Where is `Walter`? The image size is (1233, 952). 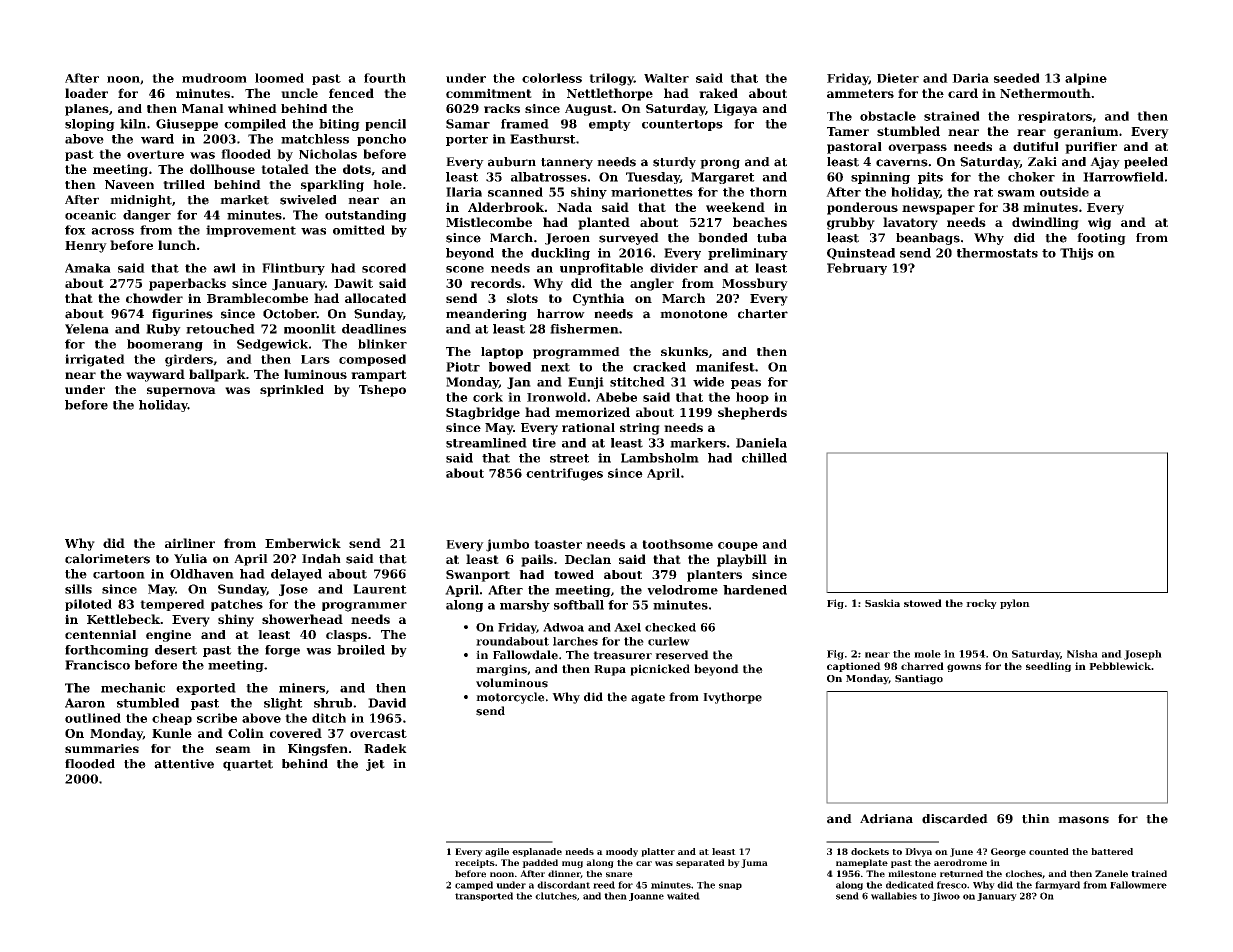
Walter is located at coordinates (666, 78).
